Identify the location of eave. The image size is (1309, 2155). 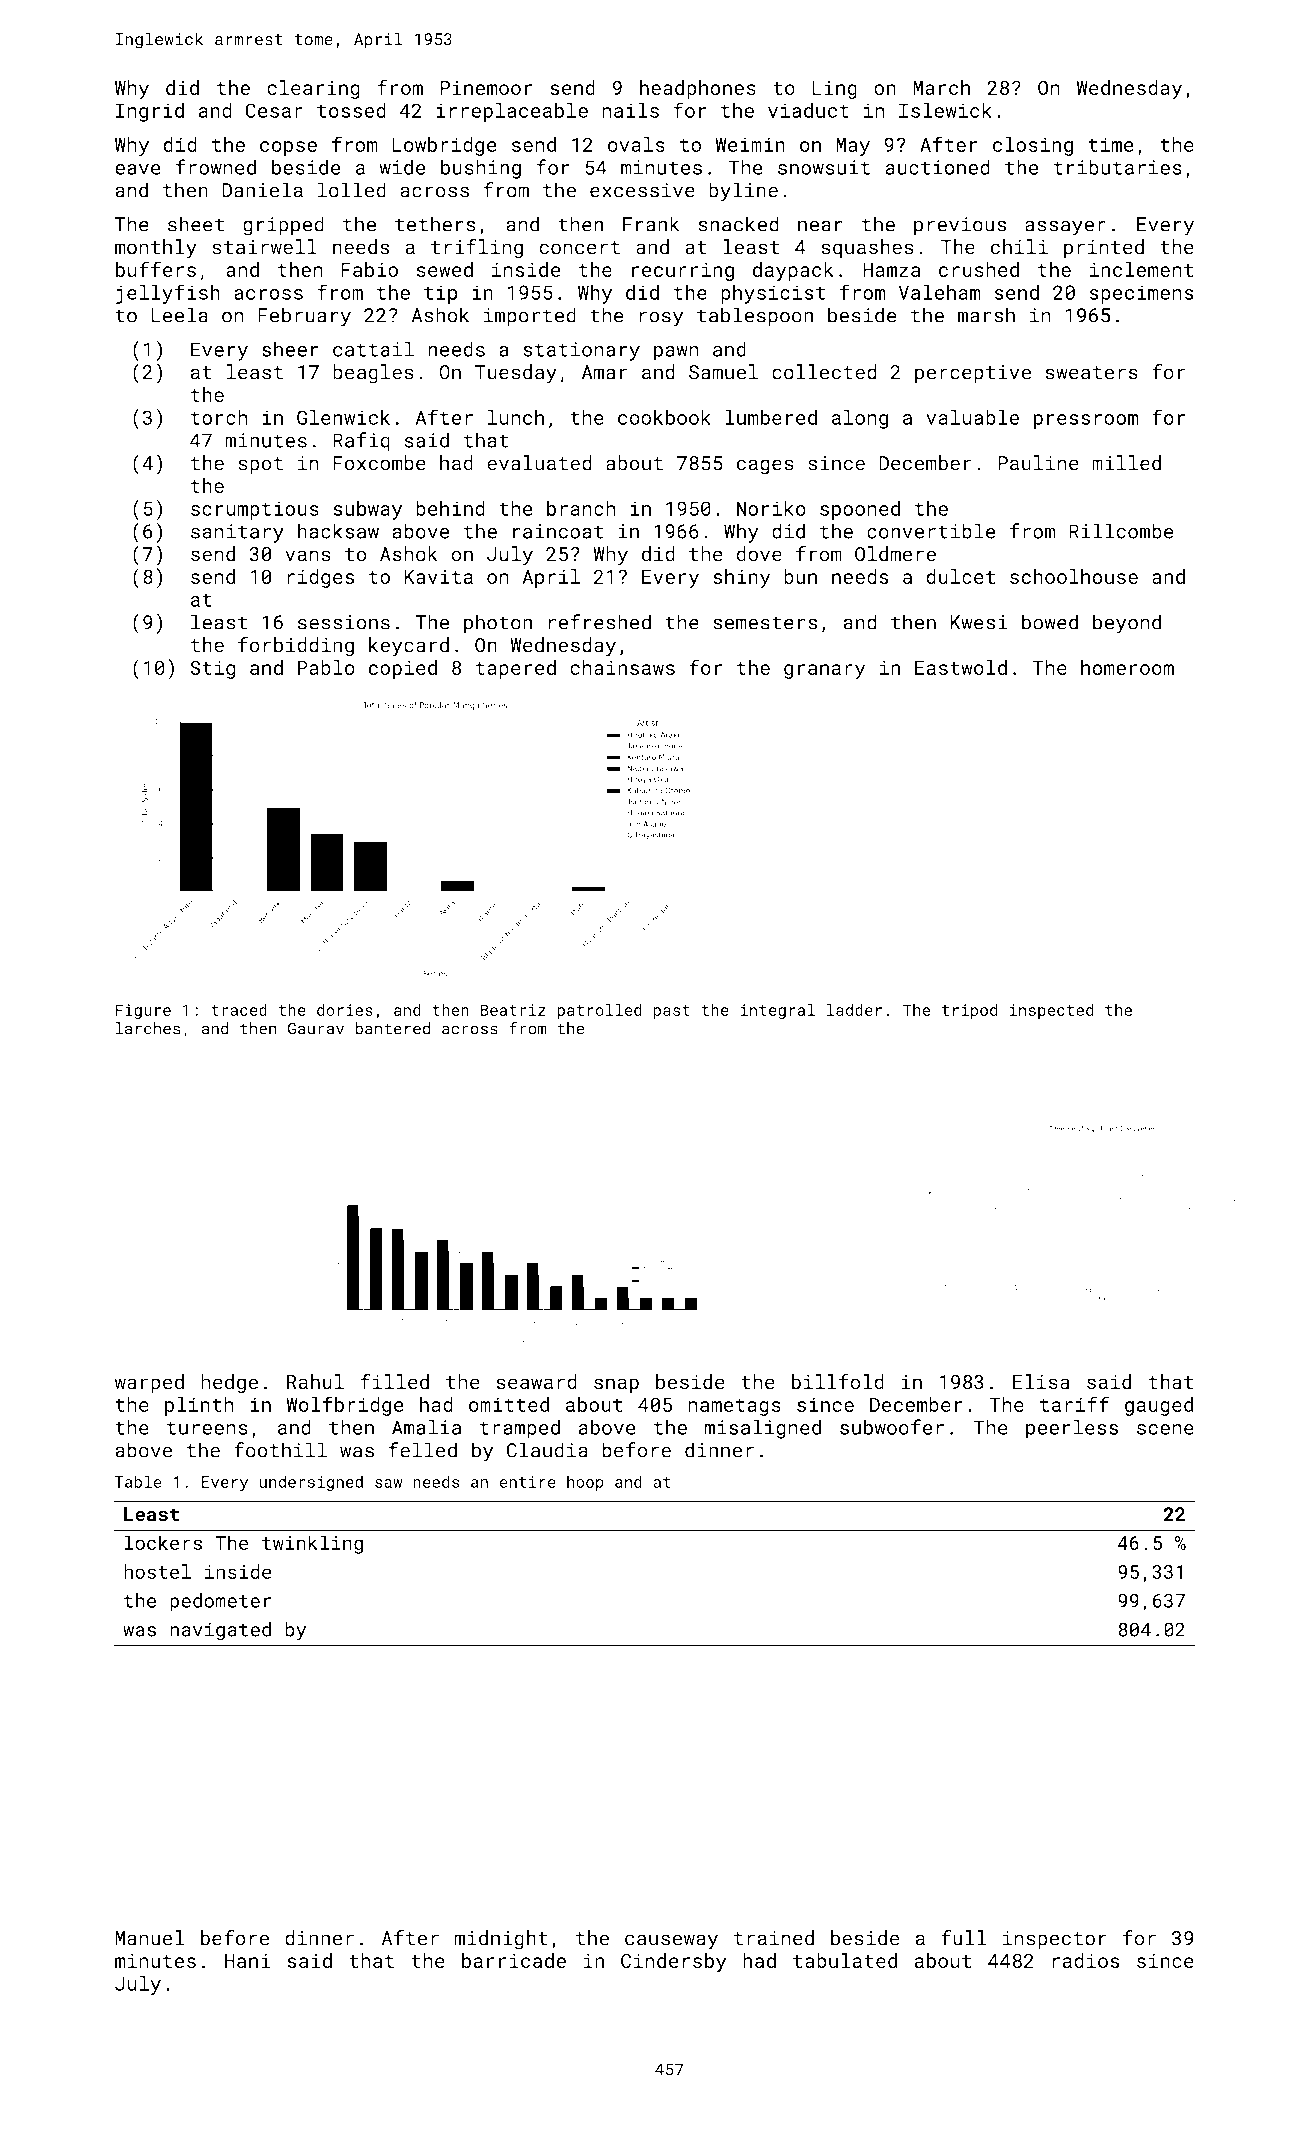
(138, 169).
